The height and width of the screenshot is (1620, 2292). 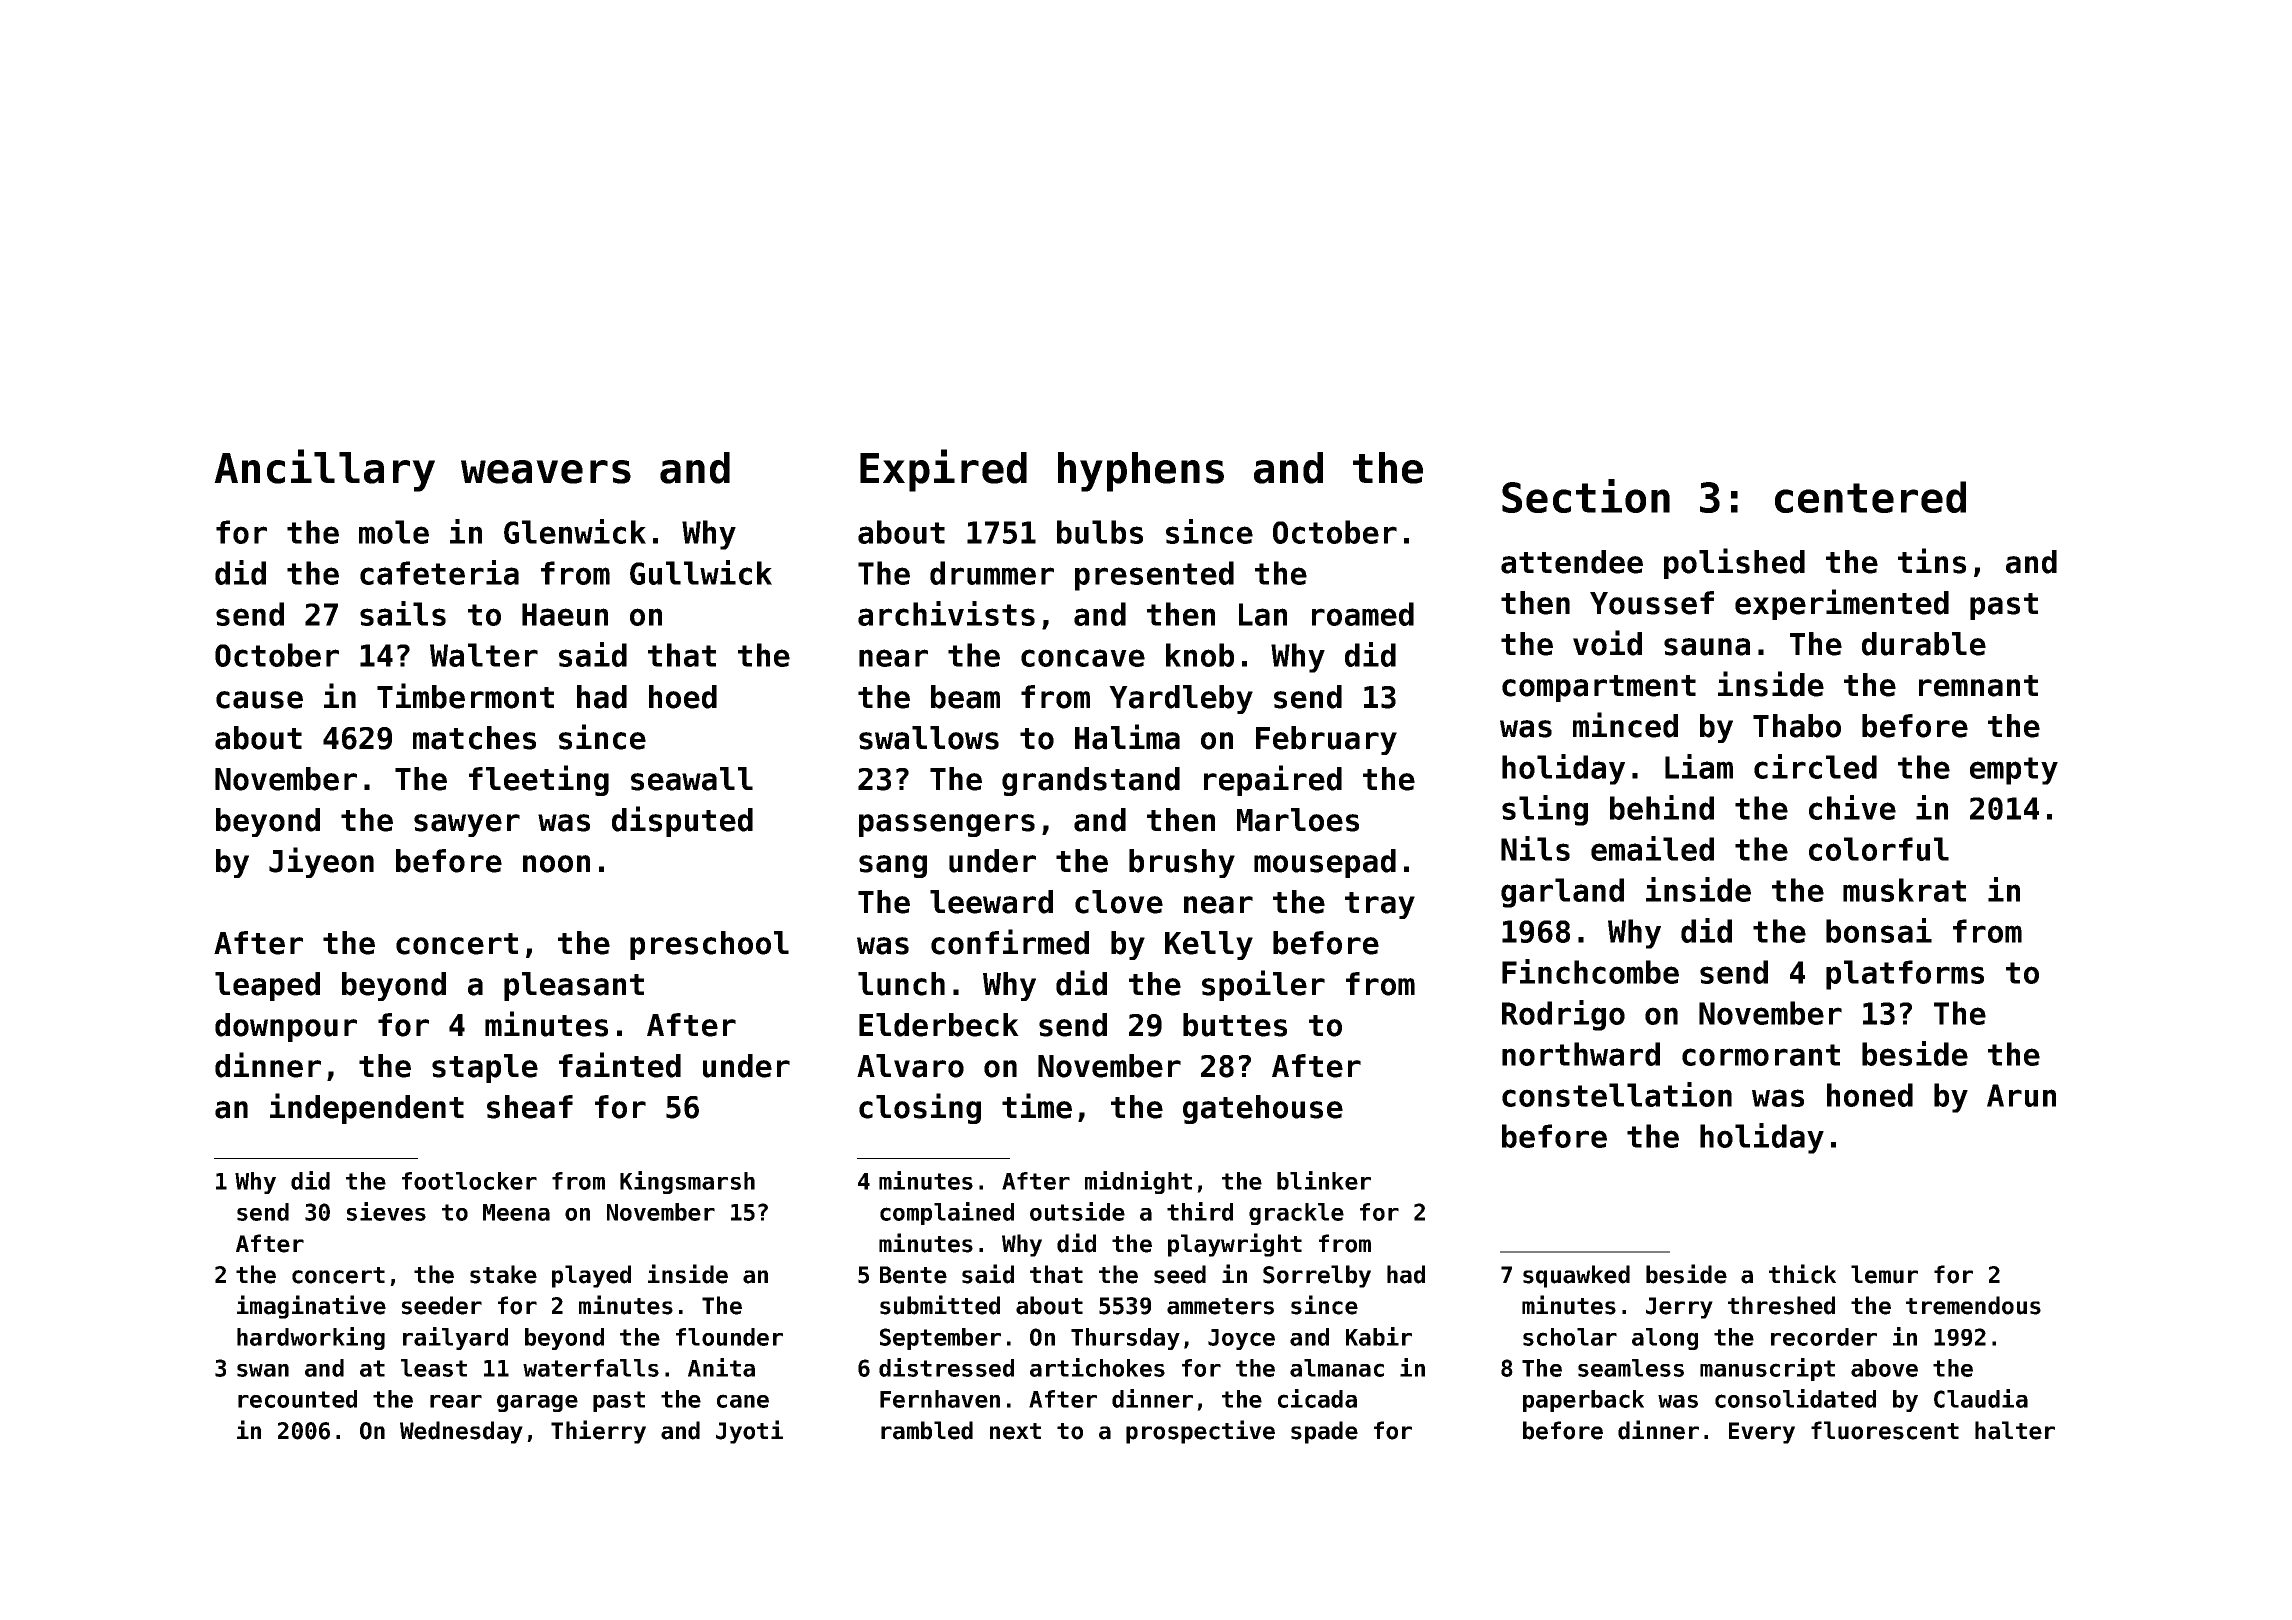 What do you see at coordinates (1091, 781) in the screenshot?
I see `grandstand` at bounding box center [1091, 781].
